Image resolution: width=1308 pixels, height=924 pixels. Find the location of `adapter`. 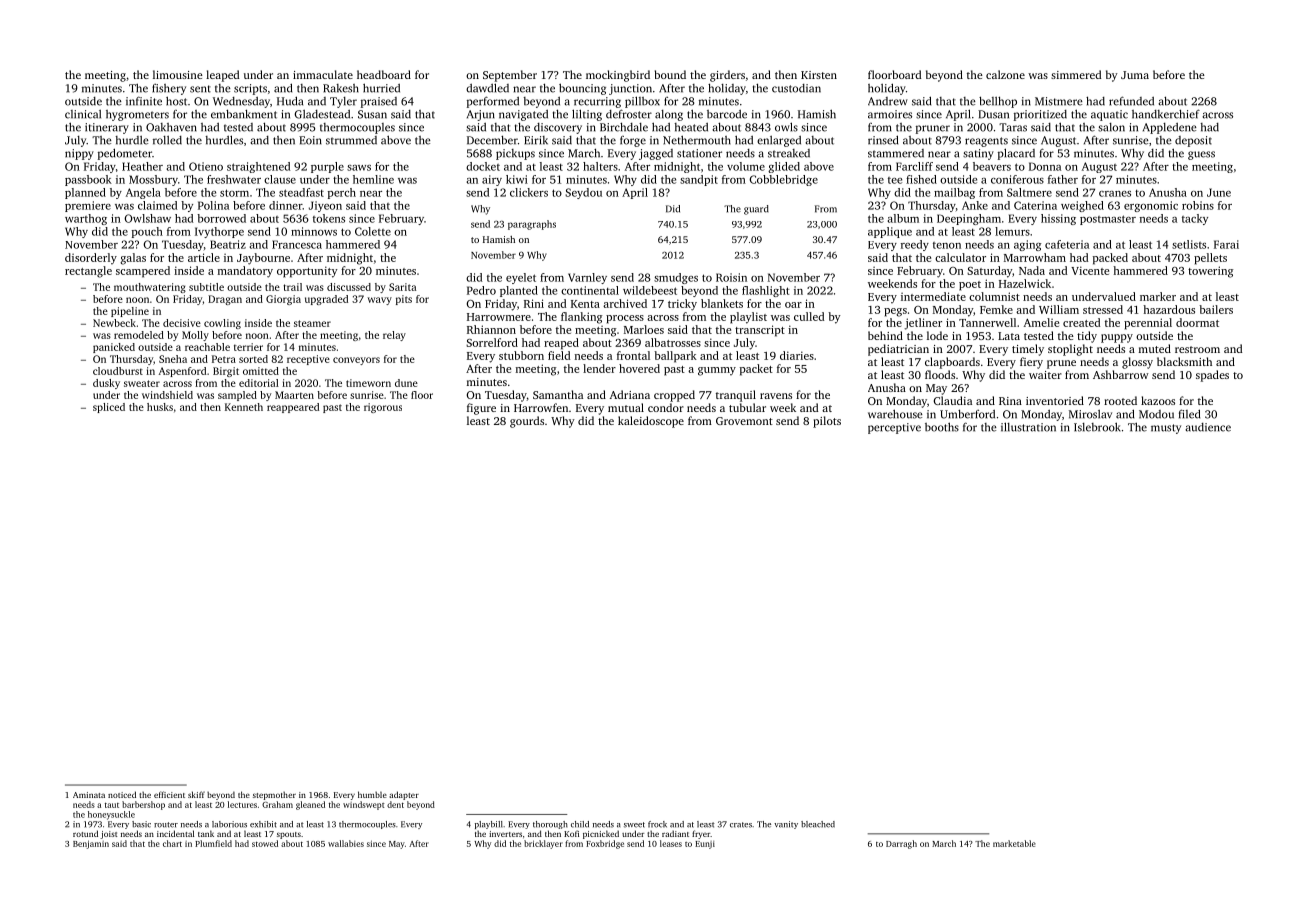

adapter is located at coordinates (404, 795).
